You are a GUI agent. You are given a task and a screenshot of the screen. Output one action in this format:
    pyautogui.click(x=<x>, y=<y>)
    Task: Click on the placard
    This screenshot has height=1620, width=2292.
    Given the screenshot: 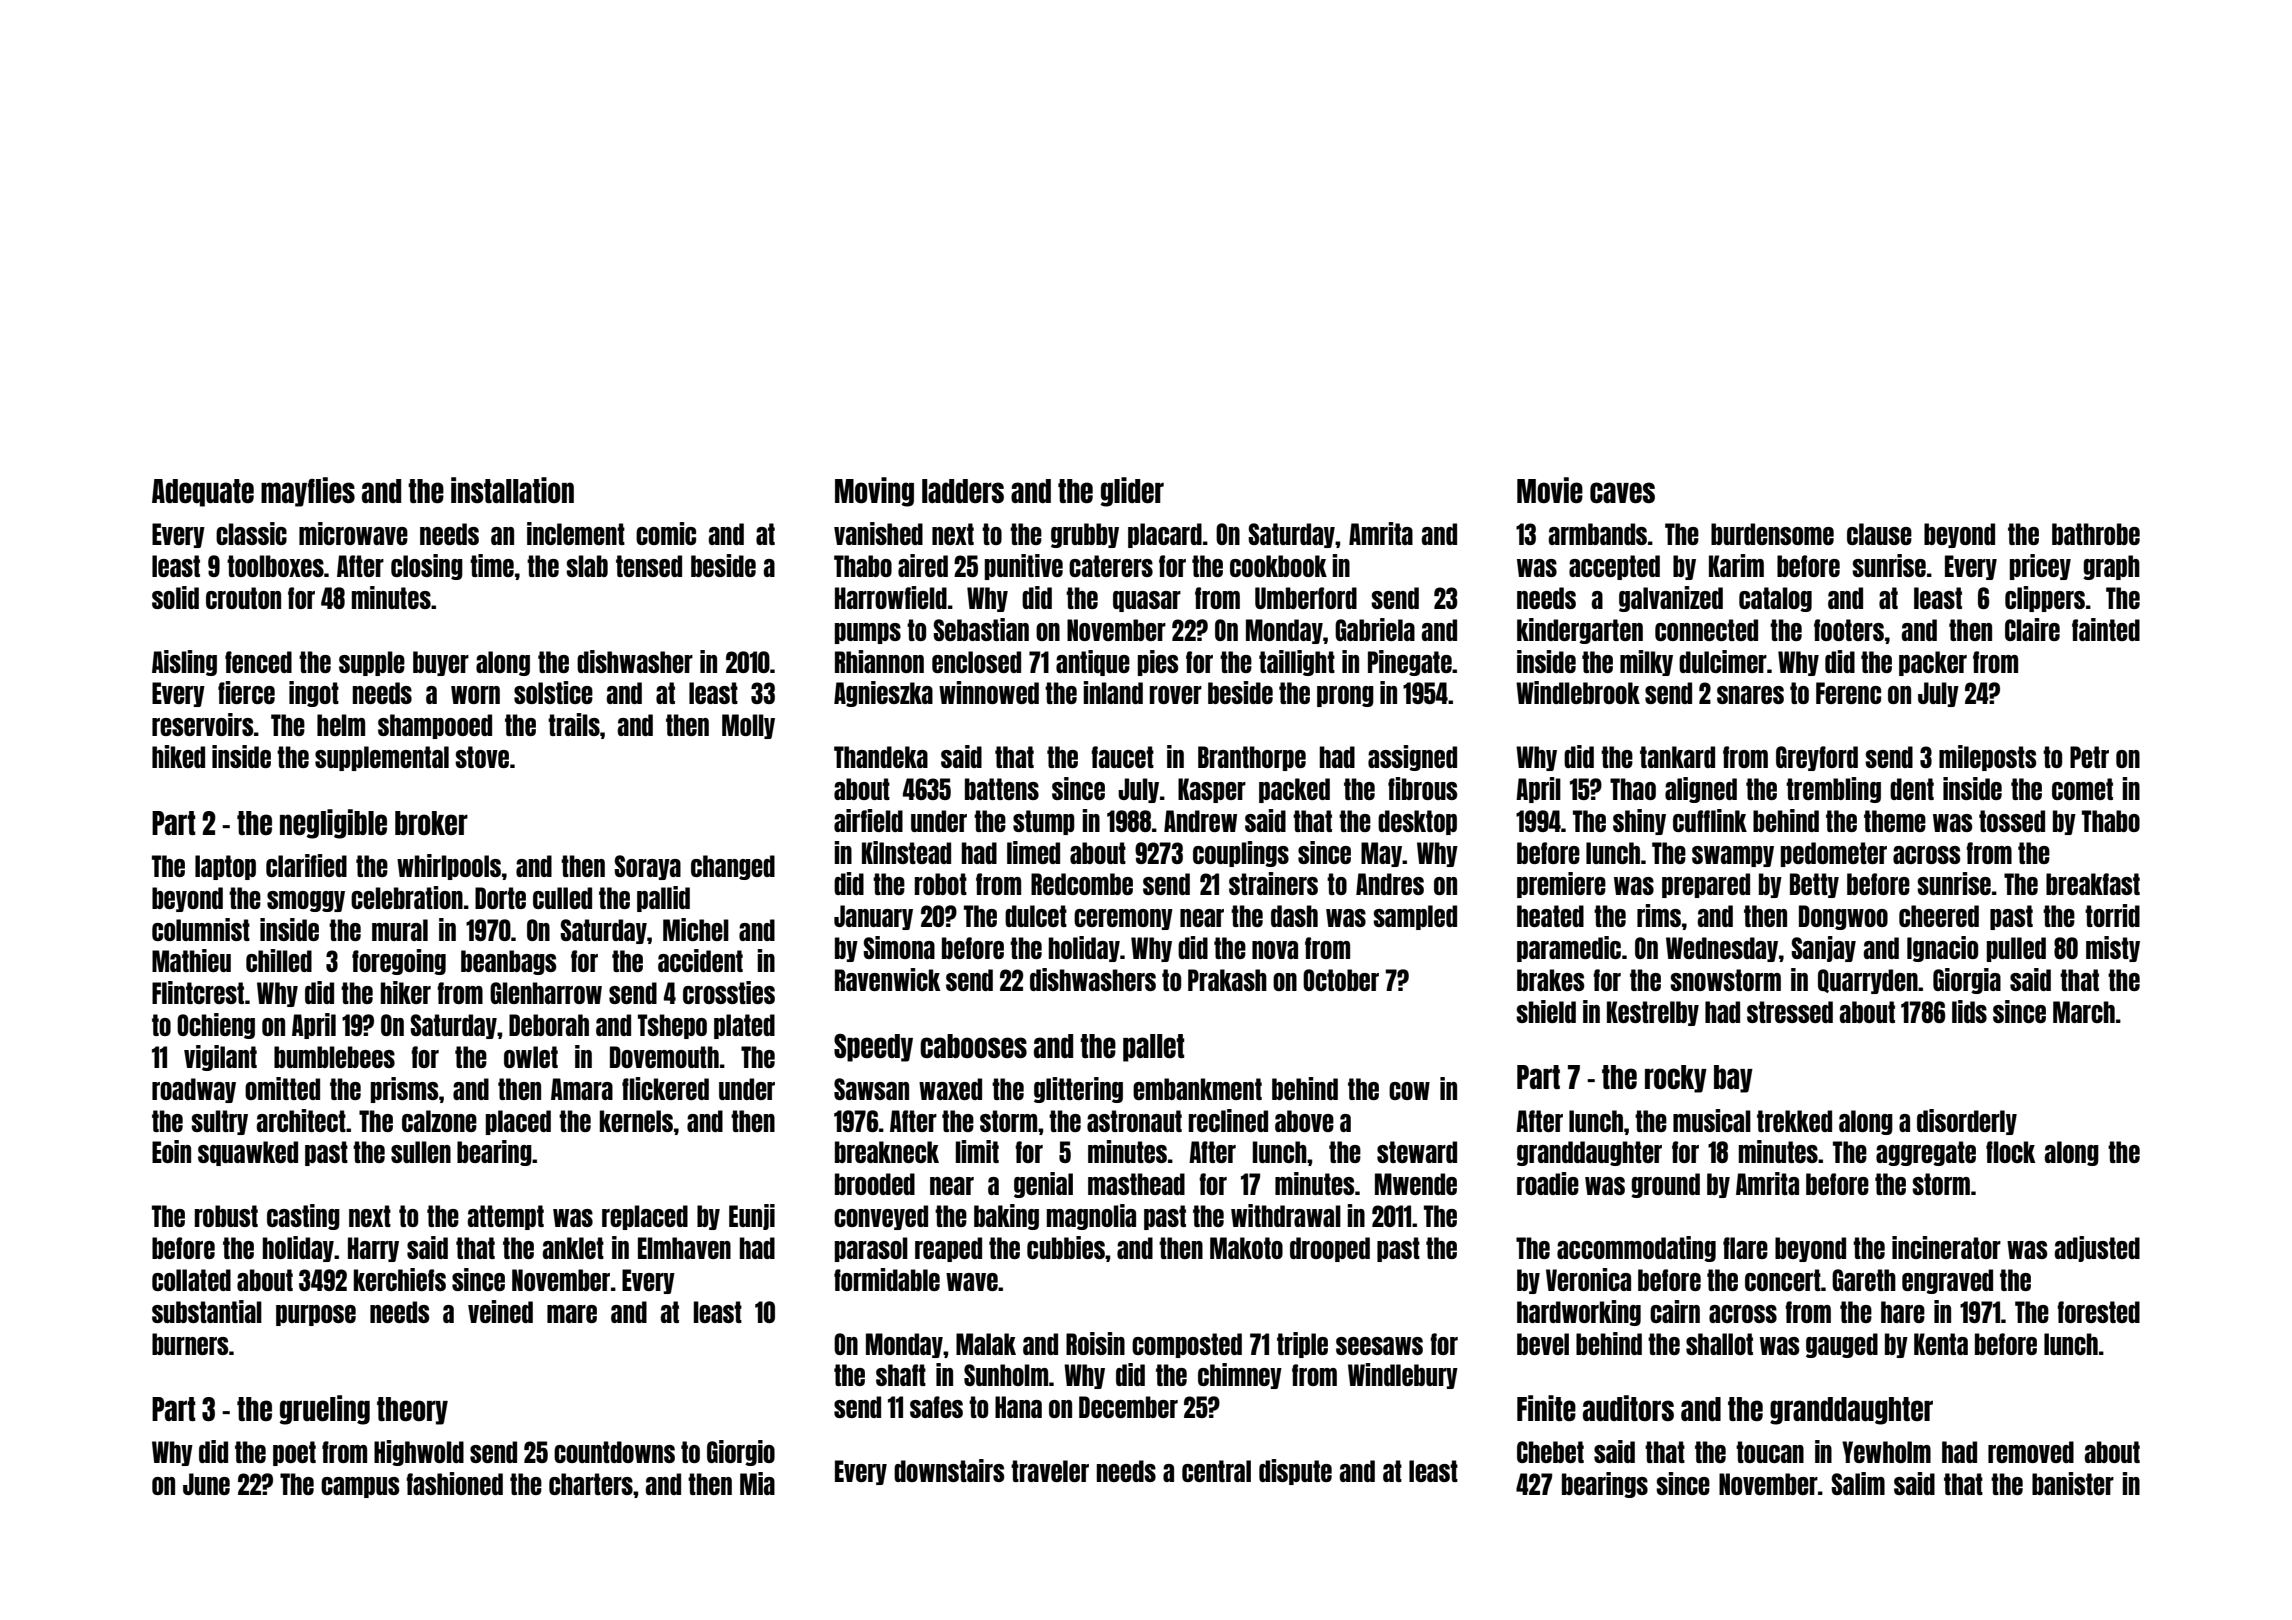 What is the action you would take?
    pyautogui.click(x=1165, y=535)
